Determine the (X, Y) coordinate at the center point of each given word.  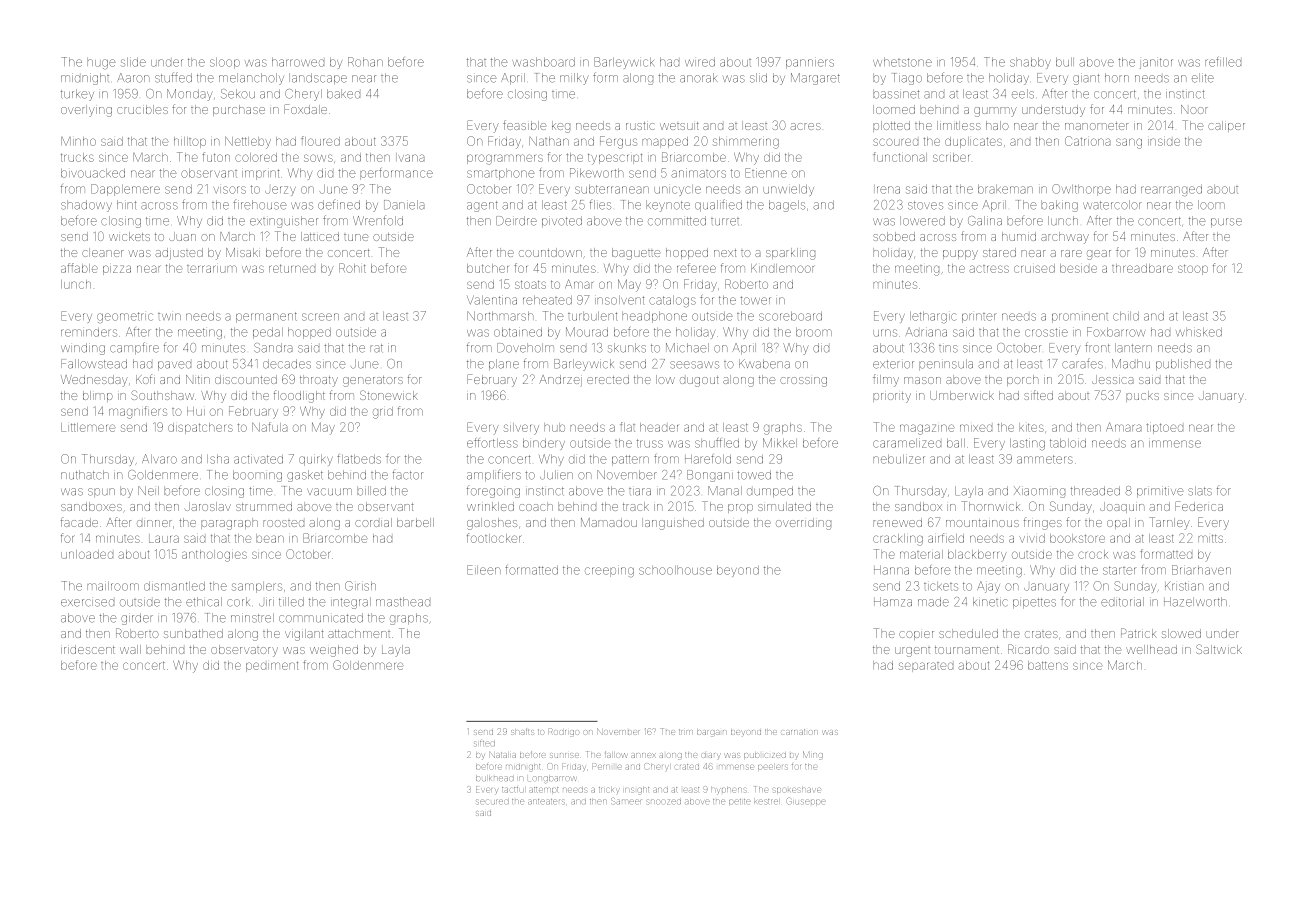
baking (1059, 206)
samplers (257, 587)
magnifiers (138, 412)
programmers (505, 159)
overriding (803, 524)
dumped (770, 492)
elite (1203, 78)
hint (126, 204)
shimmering (746, 143)
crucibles (142, 109)
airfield (946, 538)
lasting (1027, 444)
